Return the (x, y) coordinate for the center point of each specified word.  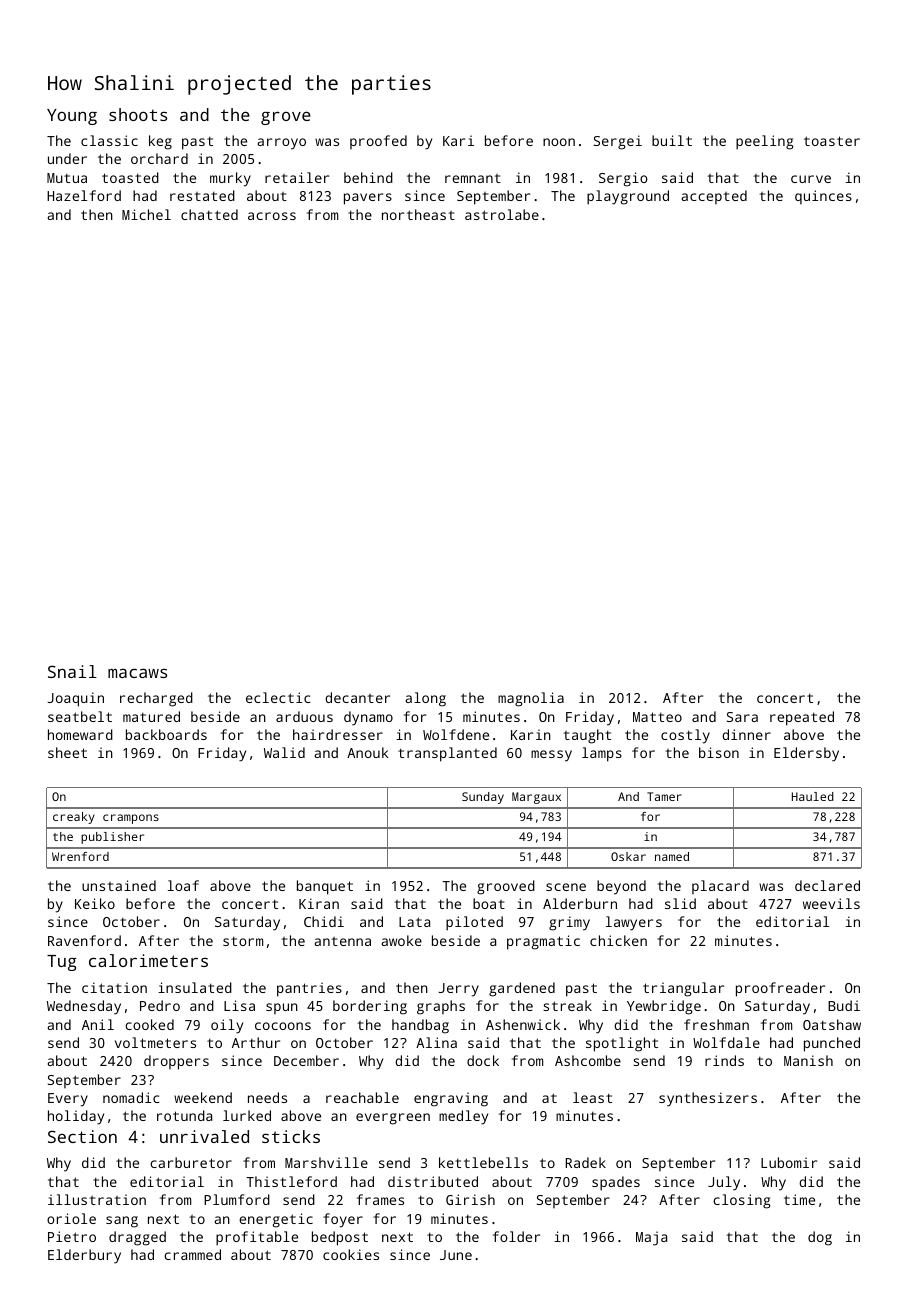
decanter (357, 697)
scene (566, 887)
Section (82, 1136)
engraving (451, 1099)
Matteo (657, 717)
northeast (418, 214)
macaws (137, 673)
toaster (832, 141)
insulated (195, 987)
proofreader (780, 989)
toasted (130, 177)
